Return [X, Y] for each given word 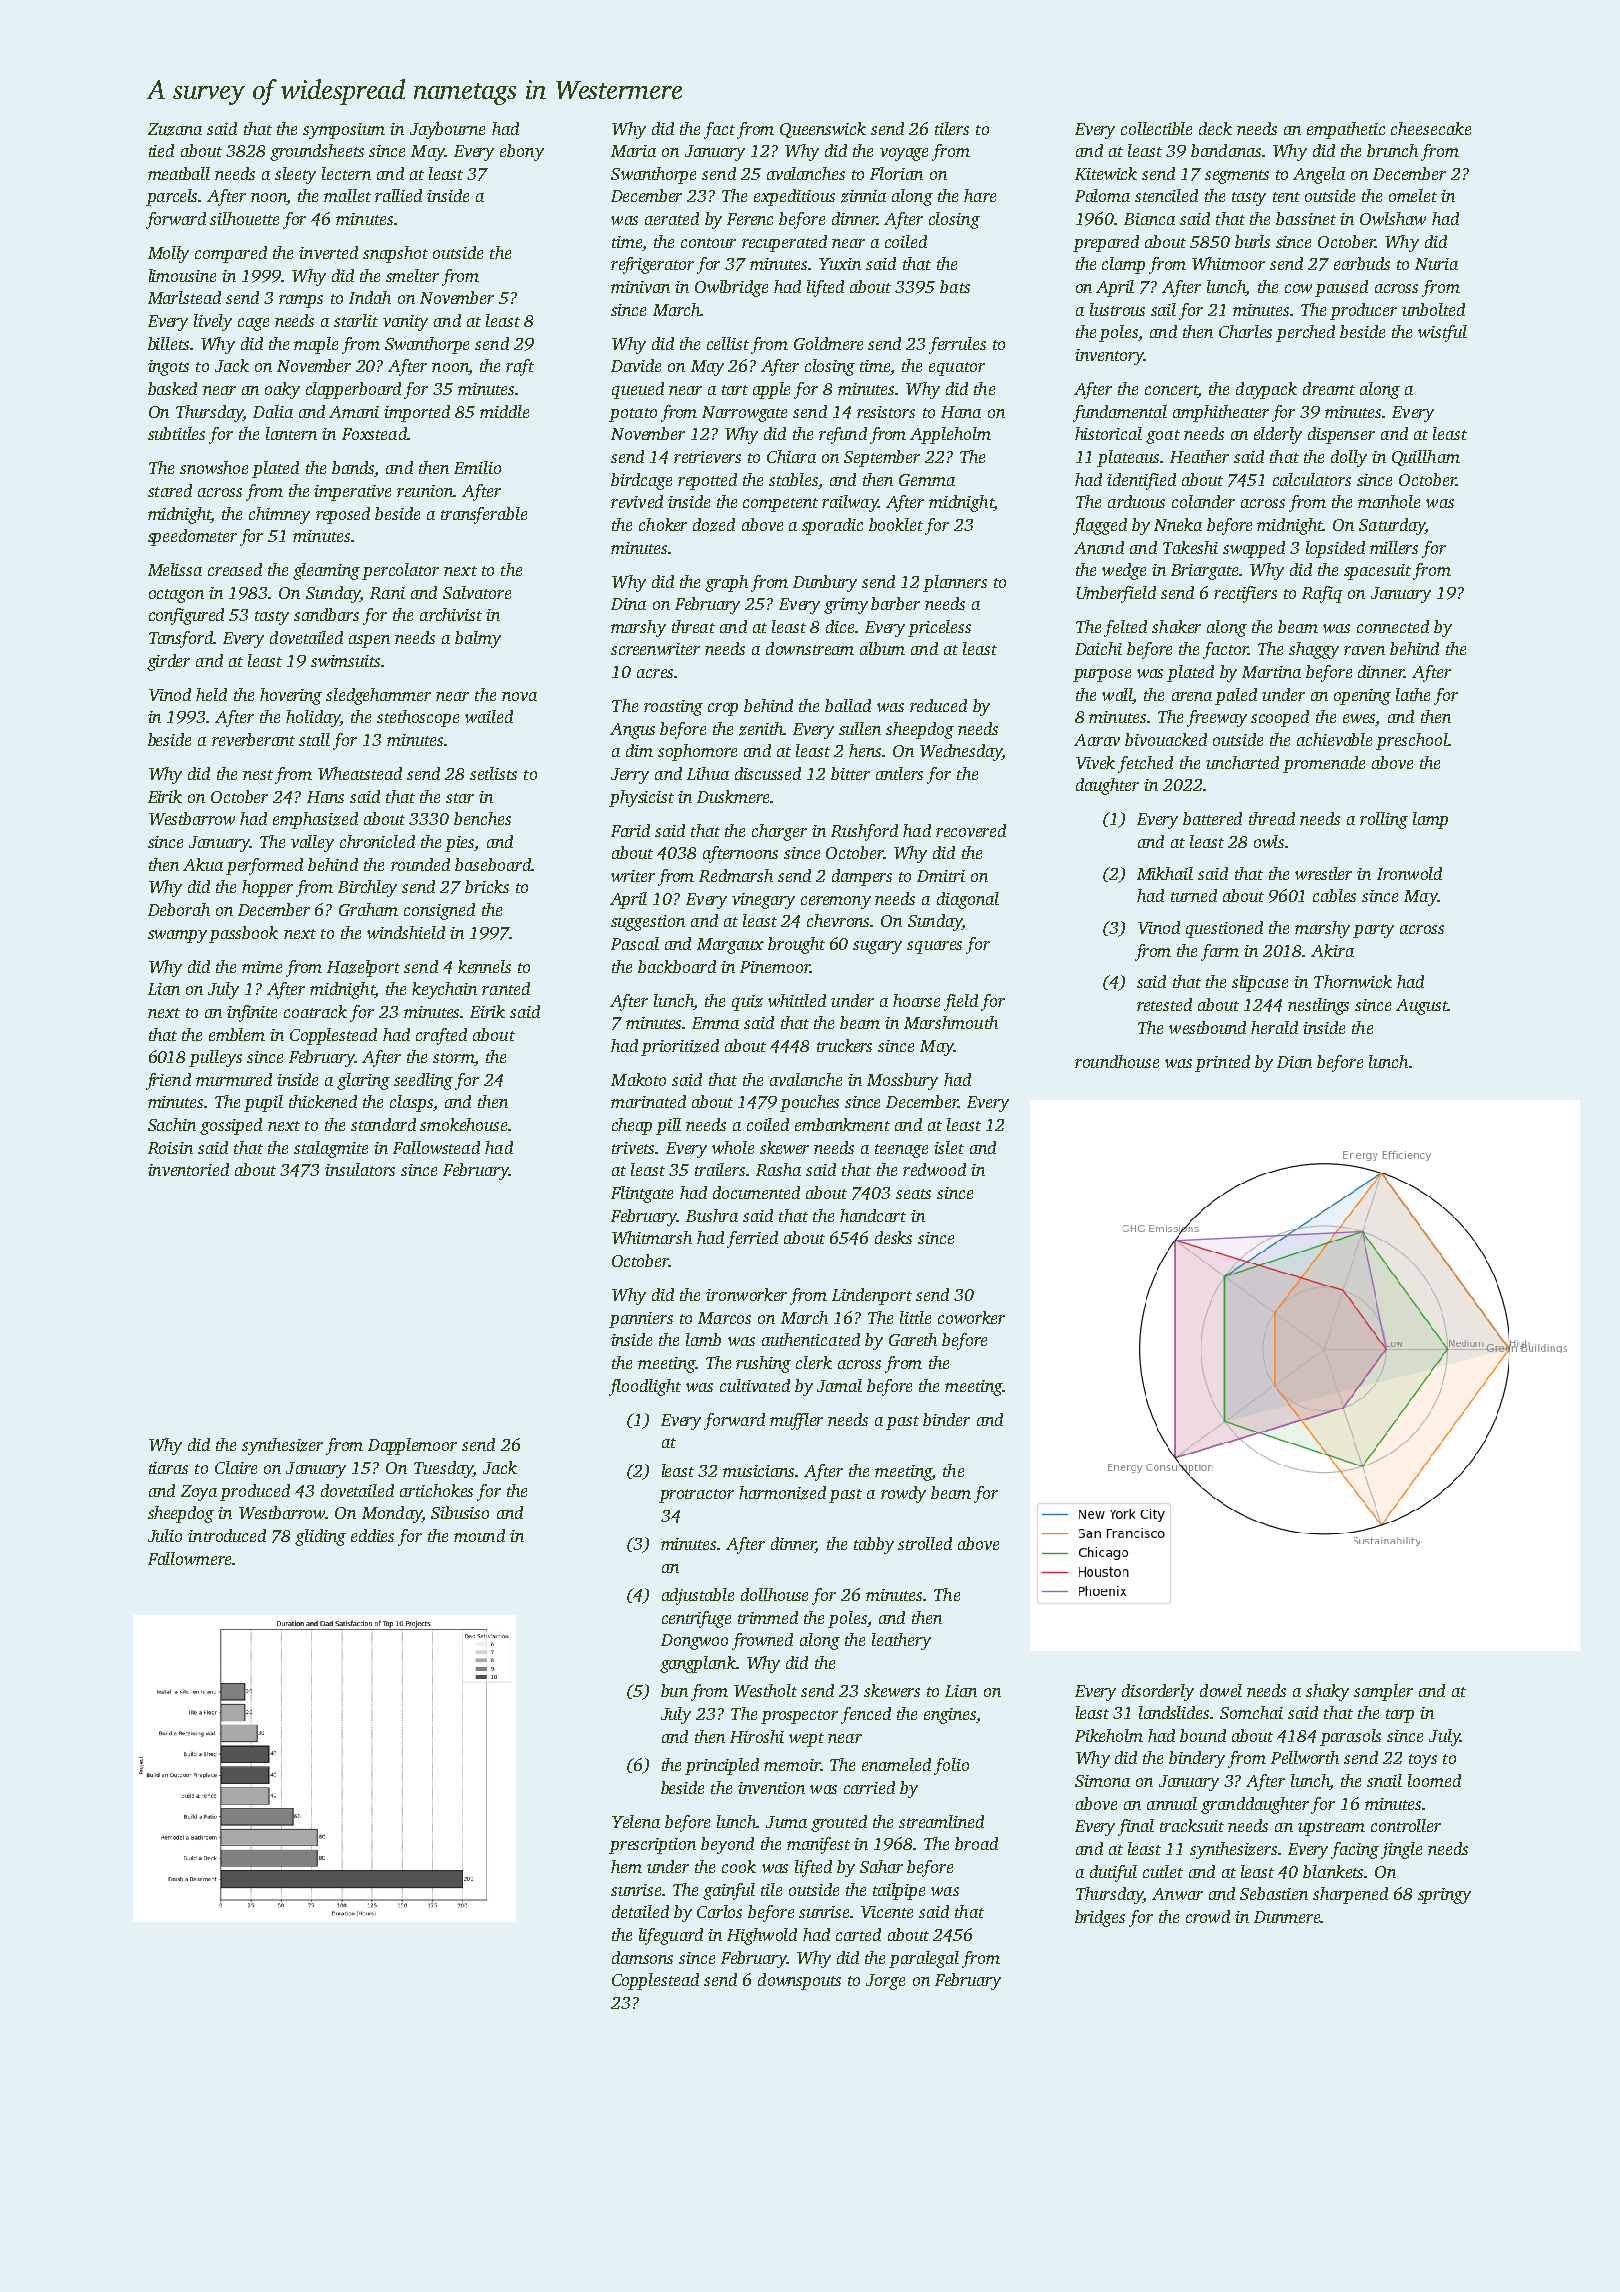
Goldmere [828, 343]
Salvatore [477, 592]
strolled [925, 1543]
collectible [1156, 128]
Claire [236, 1467]
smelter [412, 275]
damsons [642, 1957]
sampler [1383, 1692]
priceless [939, 628]
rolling [1384, 820]
